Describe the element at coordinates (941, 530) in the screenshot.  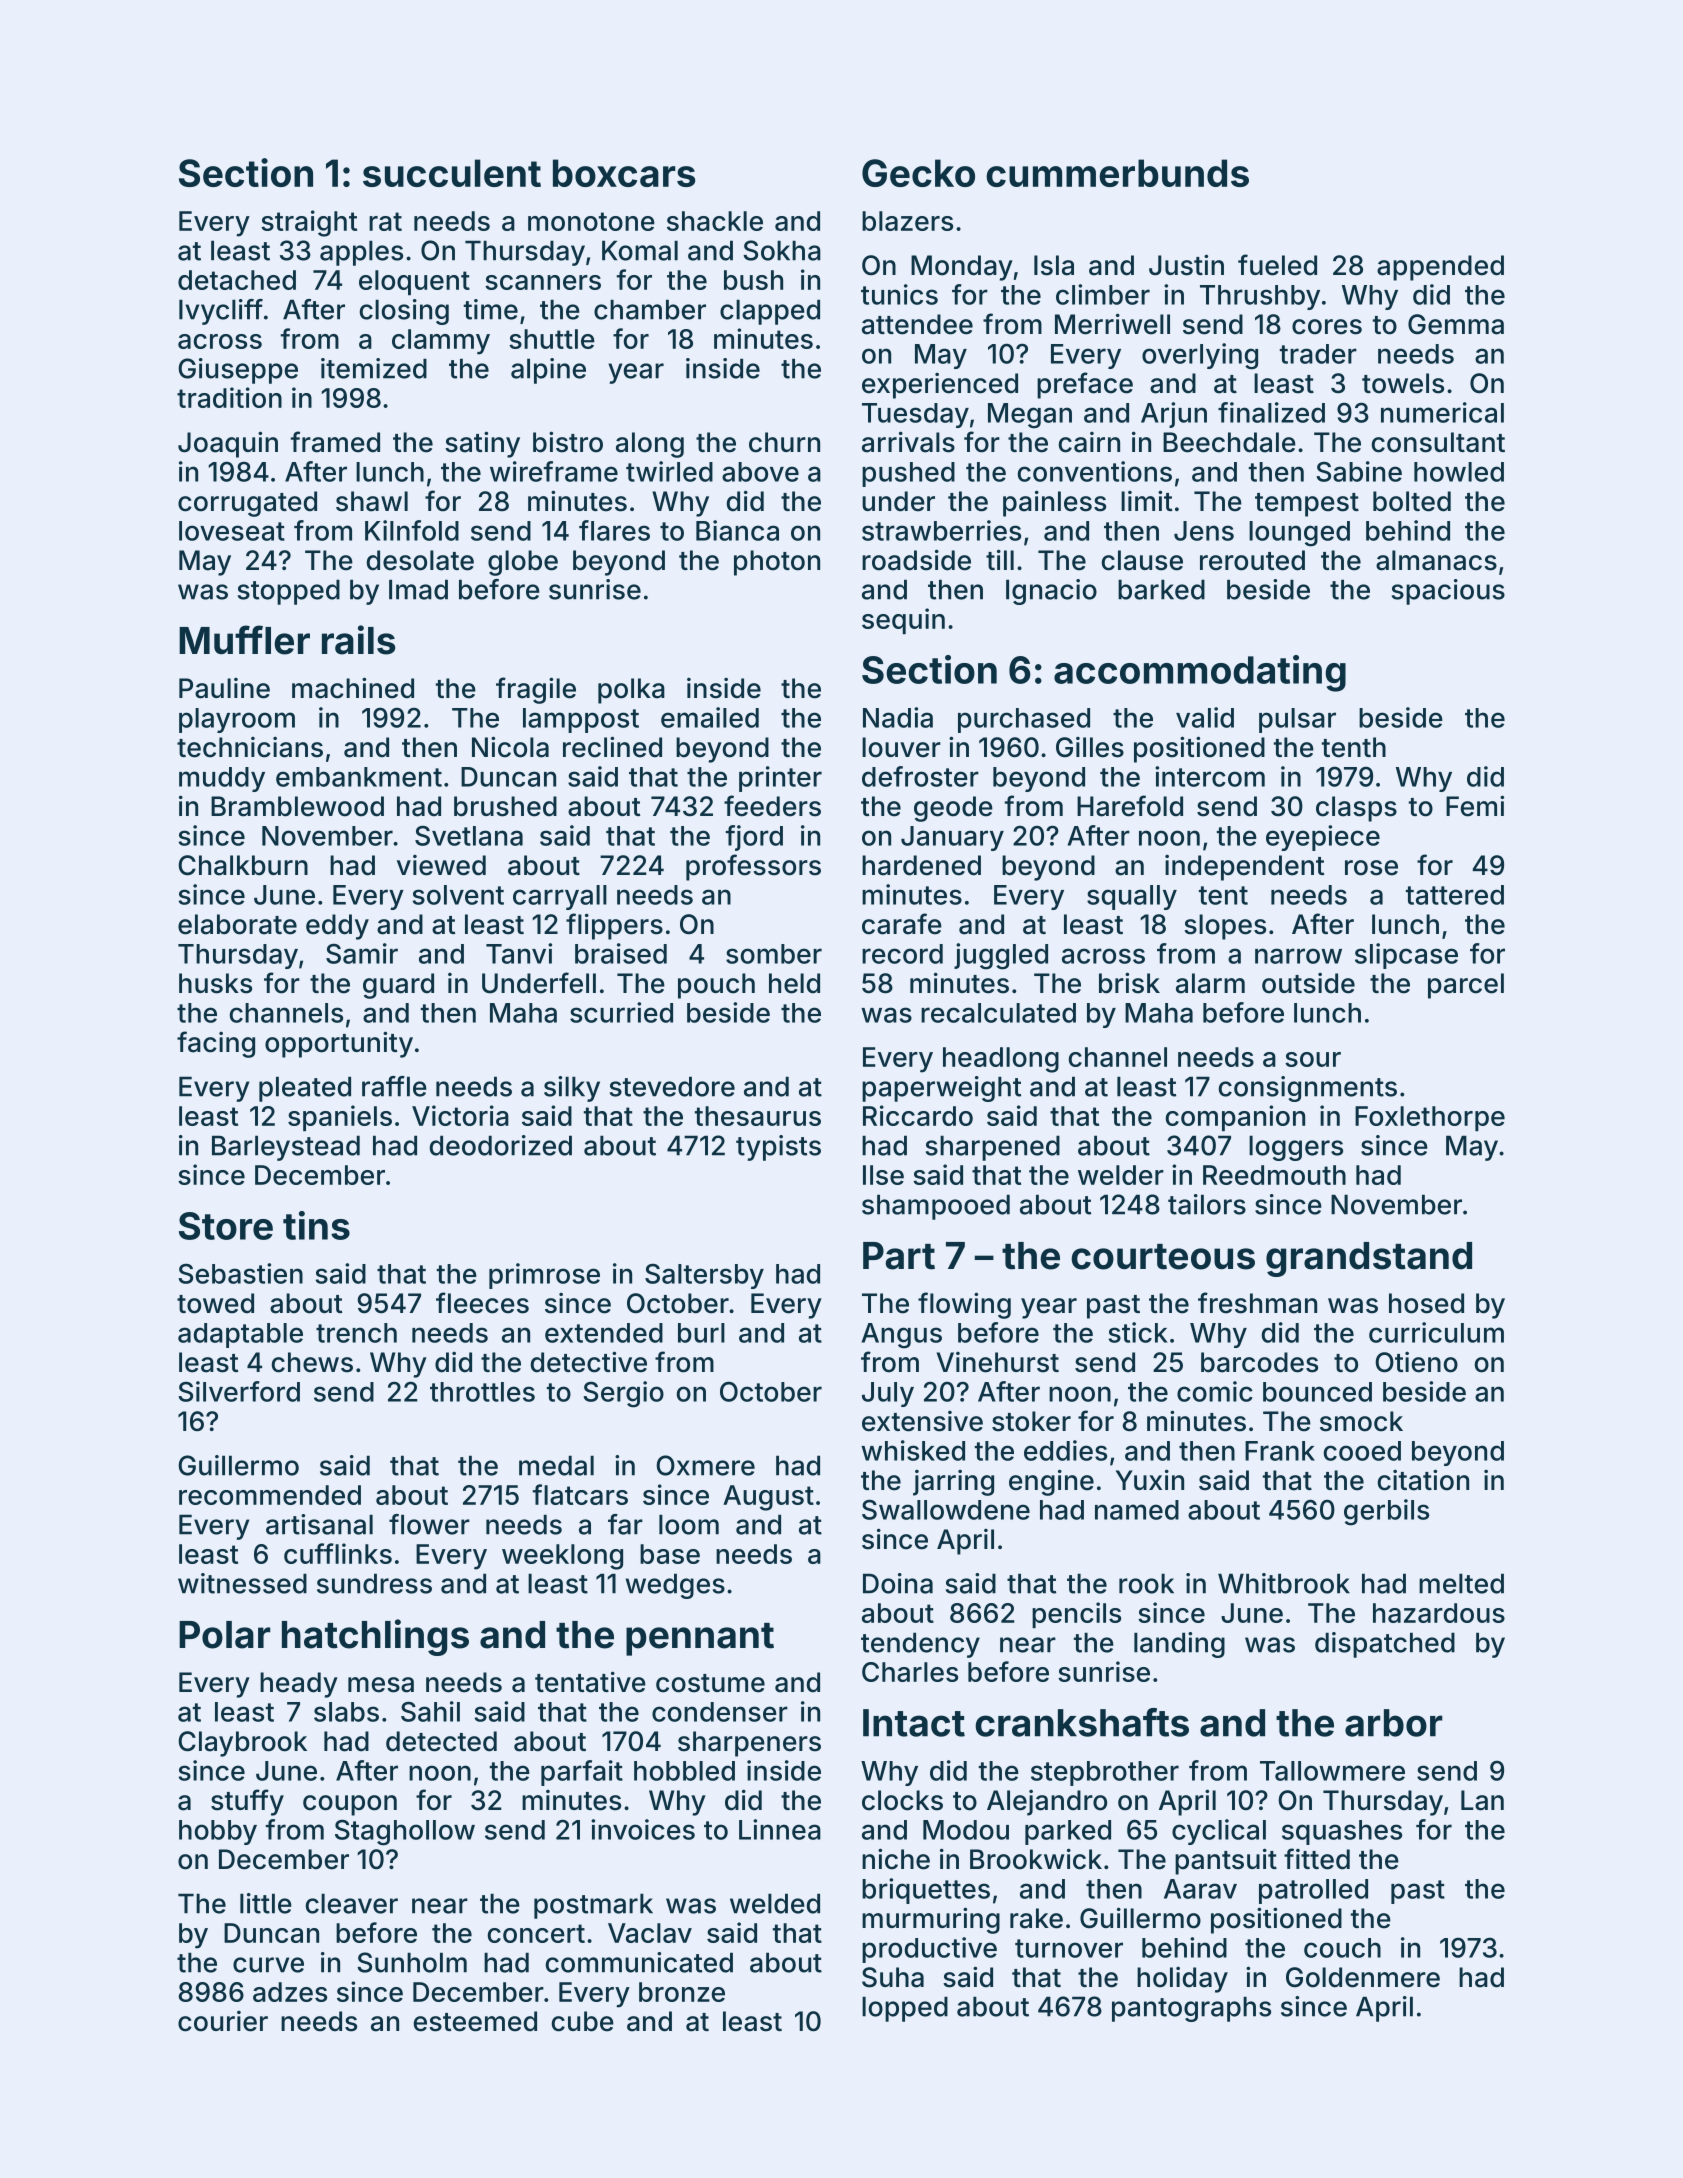
I see `strawberries` at that location.
